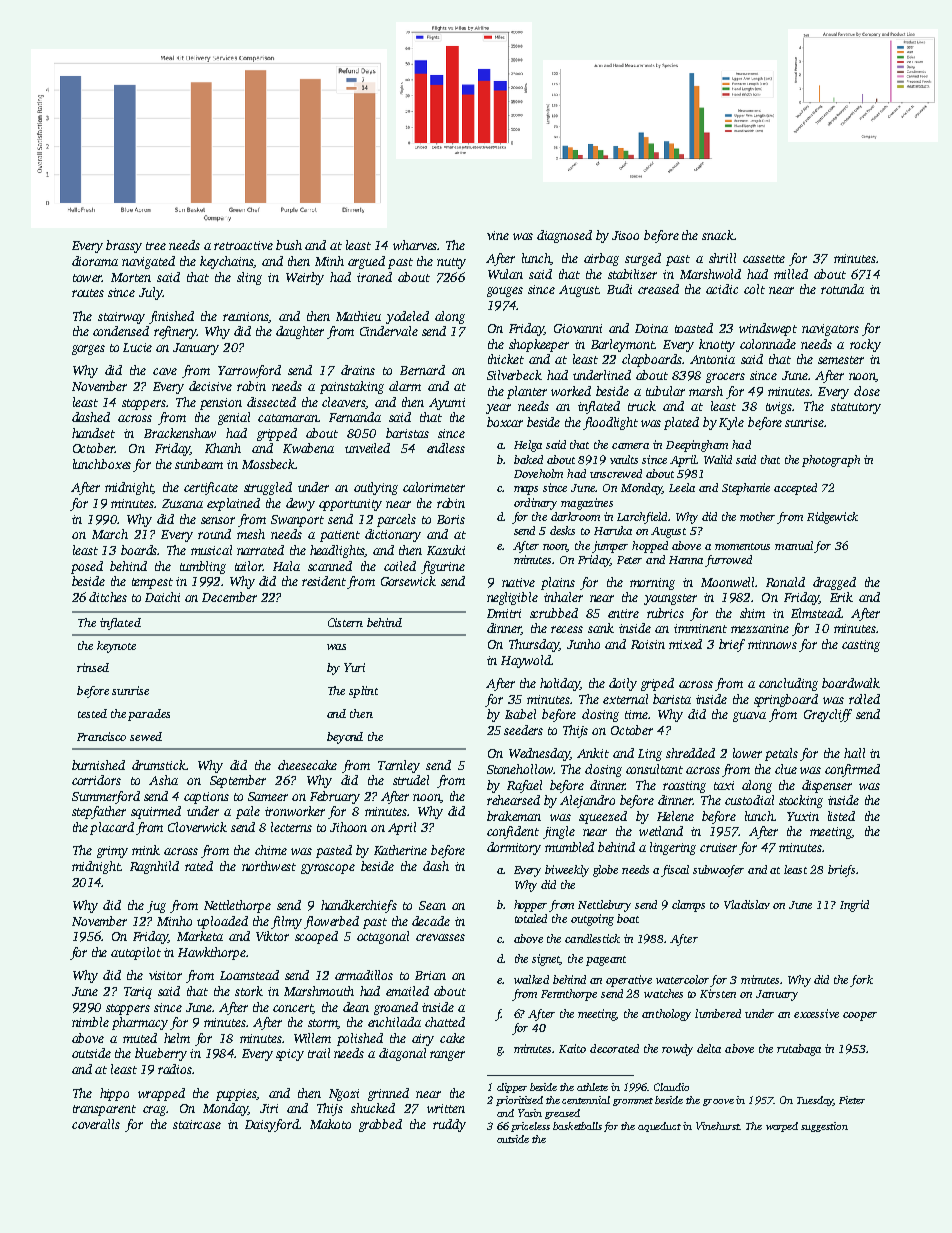  What do you see at coordinates (718, 235) in the screenshot?
I see `snack` at bounding box center [718, 235].
